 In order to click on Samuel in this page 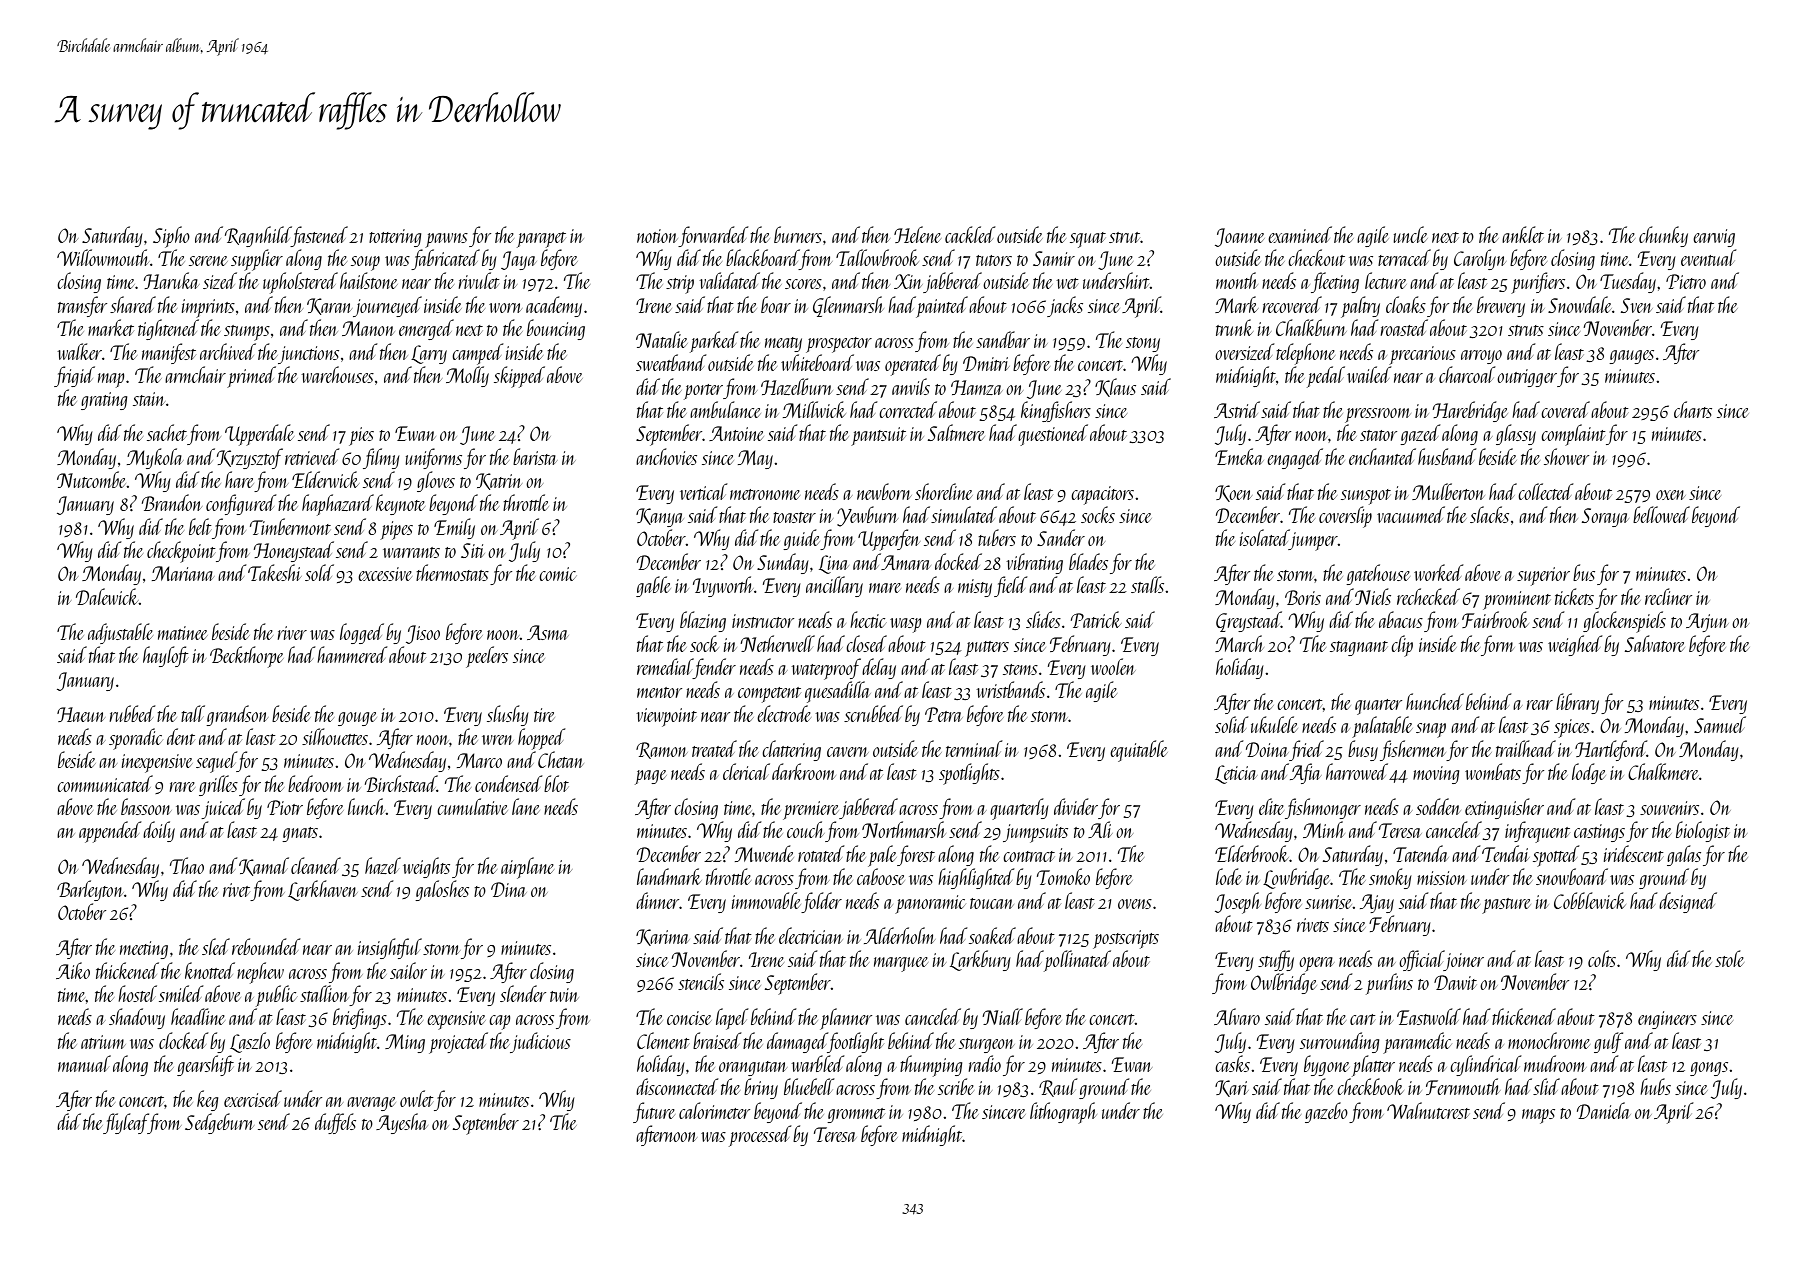, I will do `click(1720, 724)`.
